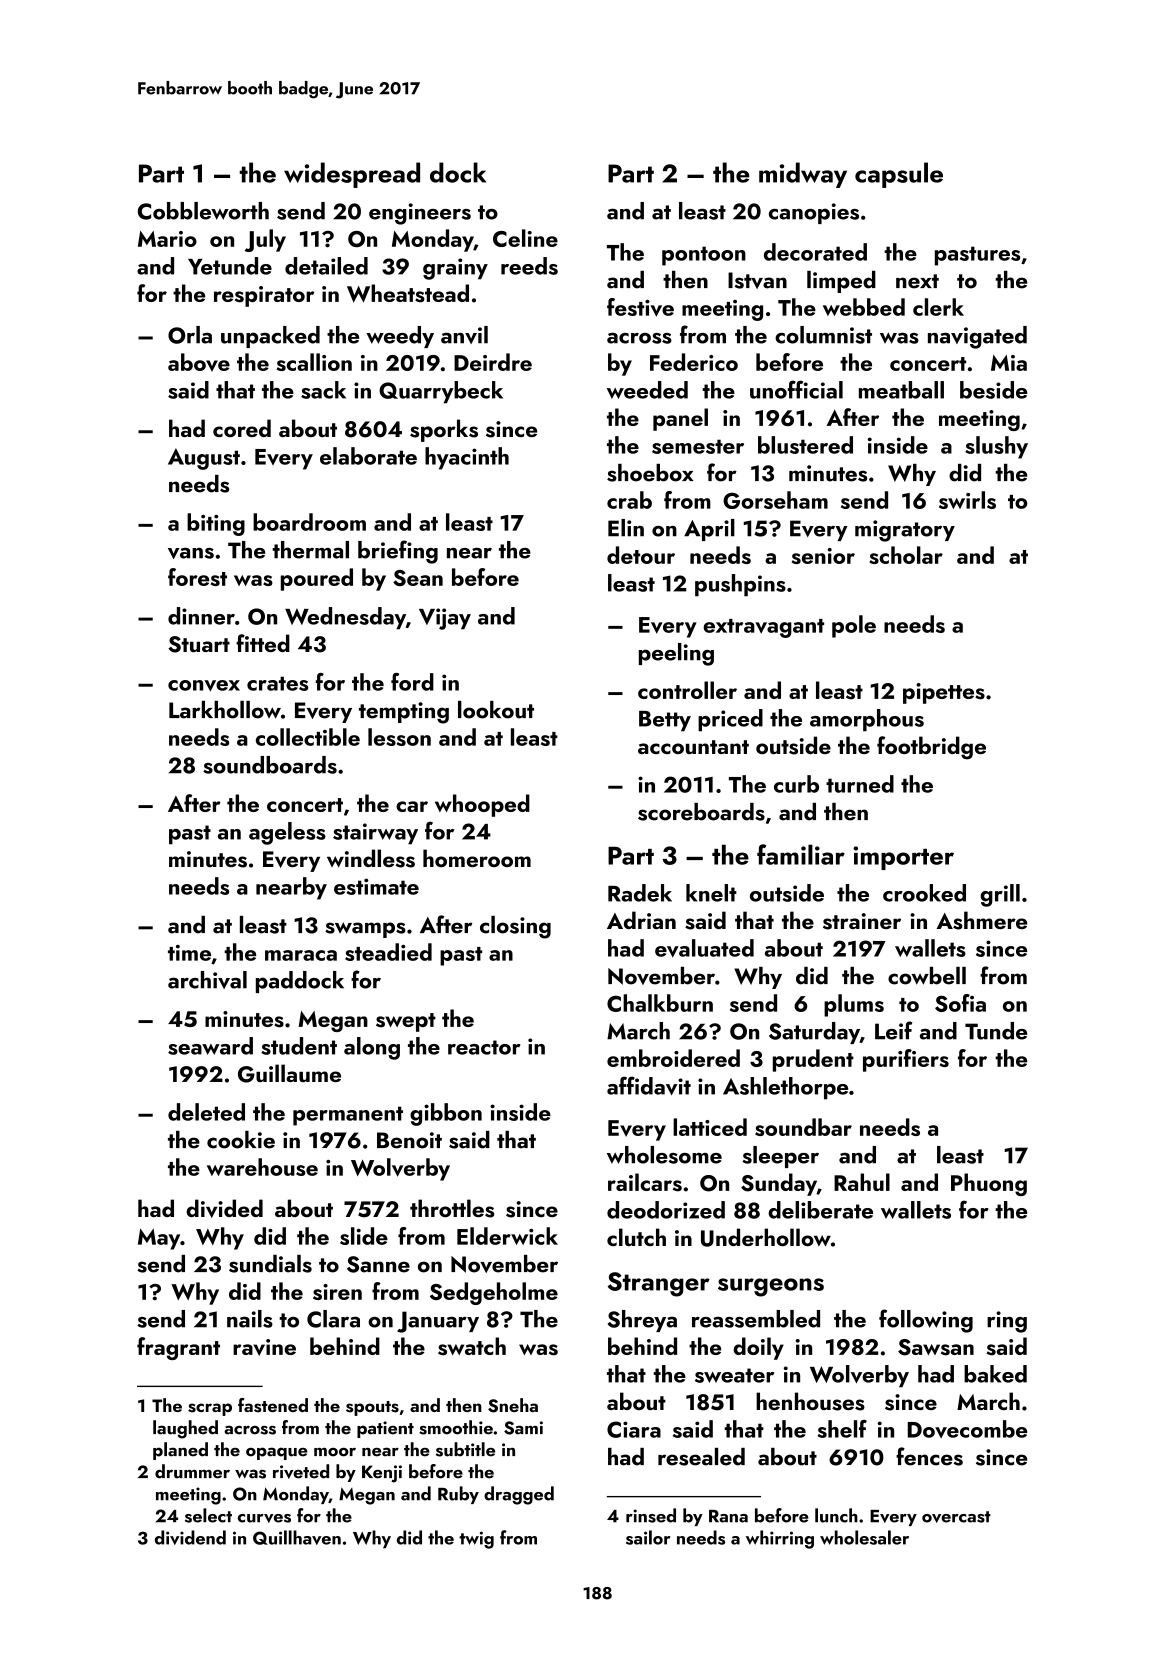  I want to click on vans, so click(191, 553).
